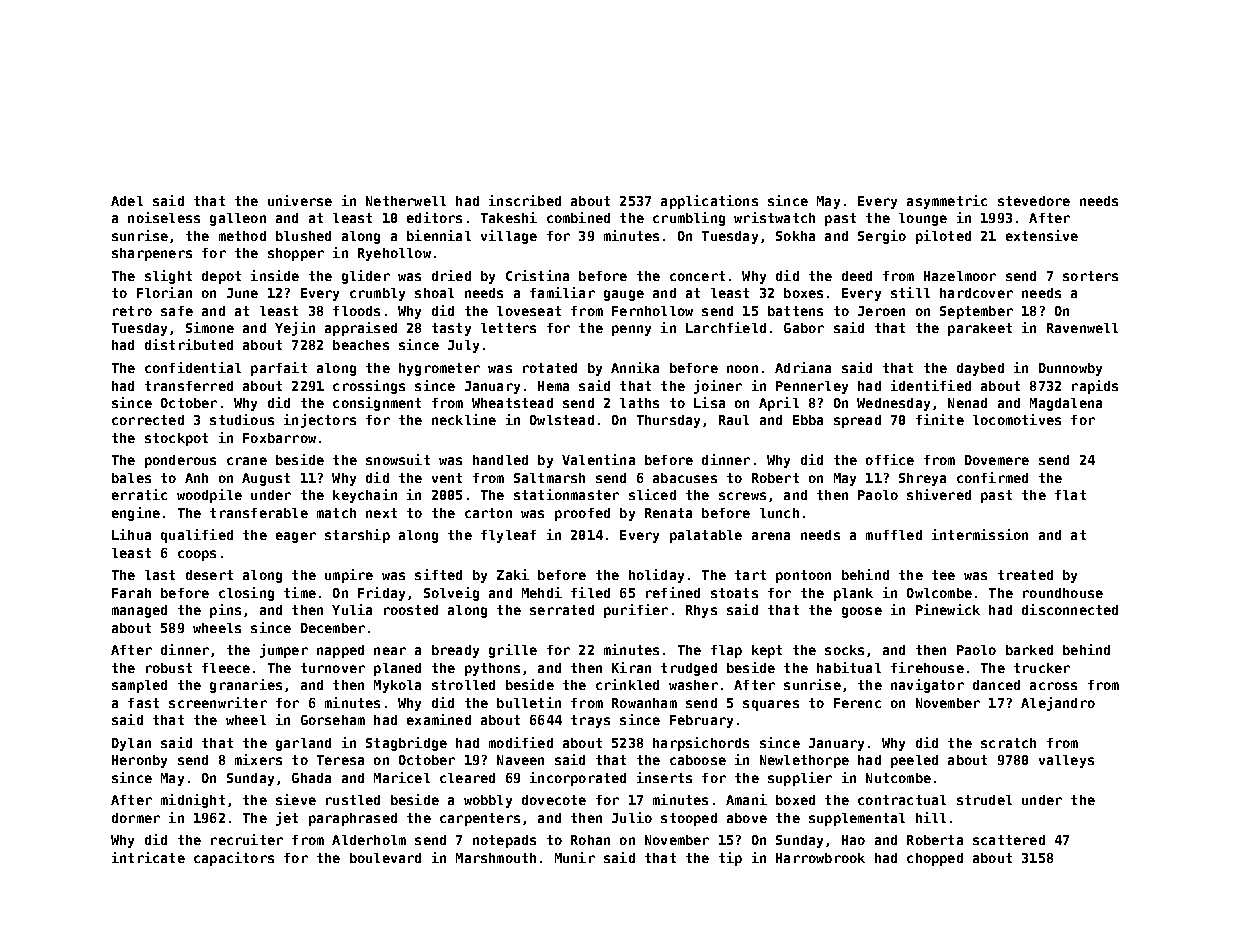  Describe the element at coordinates (1070, 495) in the image. I see `flat` at that location.
